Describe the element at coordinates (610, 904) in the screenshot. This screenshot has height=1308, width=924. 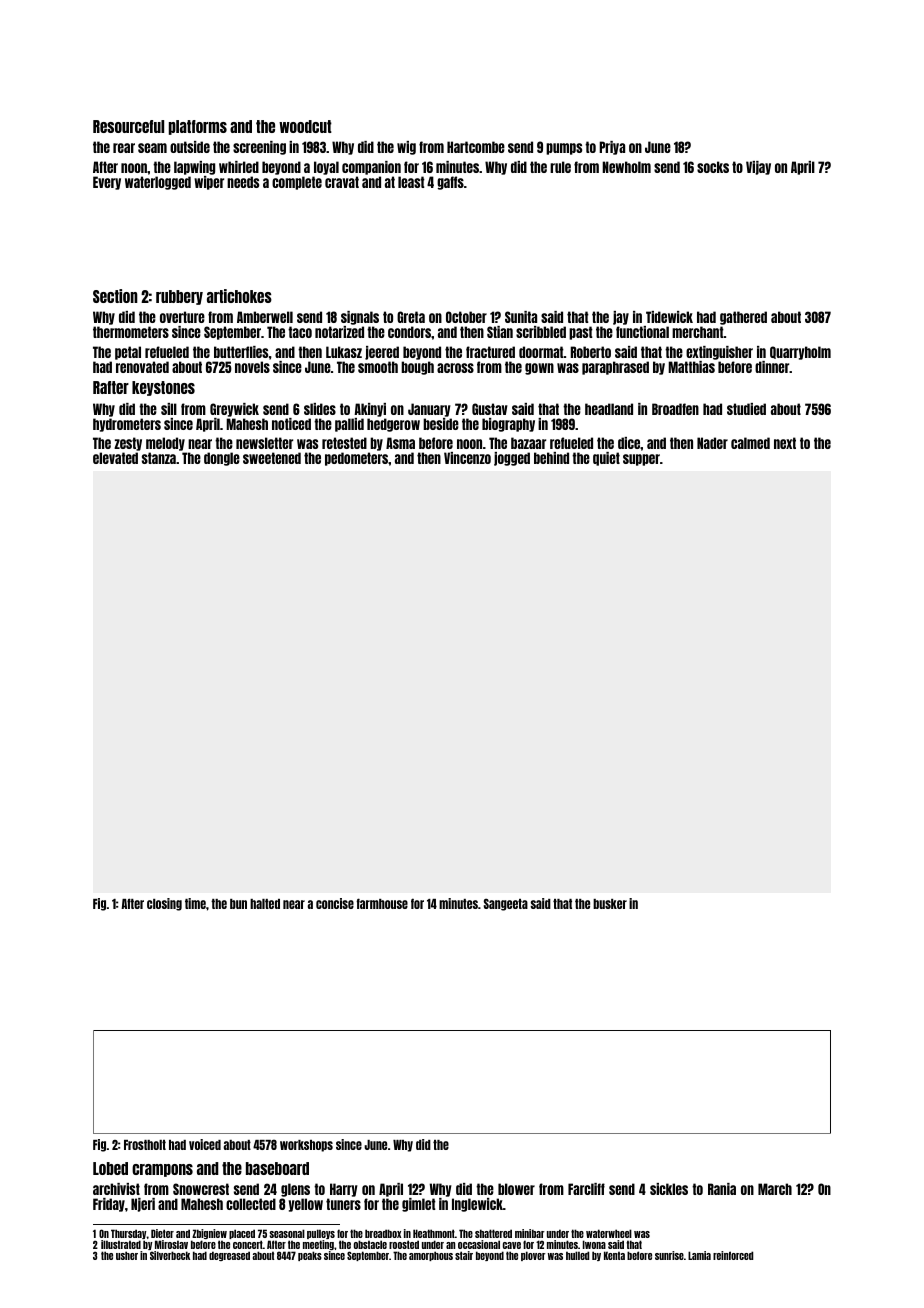
I see `busker` at that location.
